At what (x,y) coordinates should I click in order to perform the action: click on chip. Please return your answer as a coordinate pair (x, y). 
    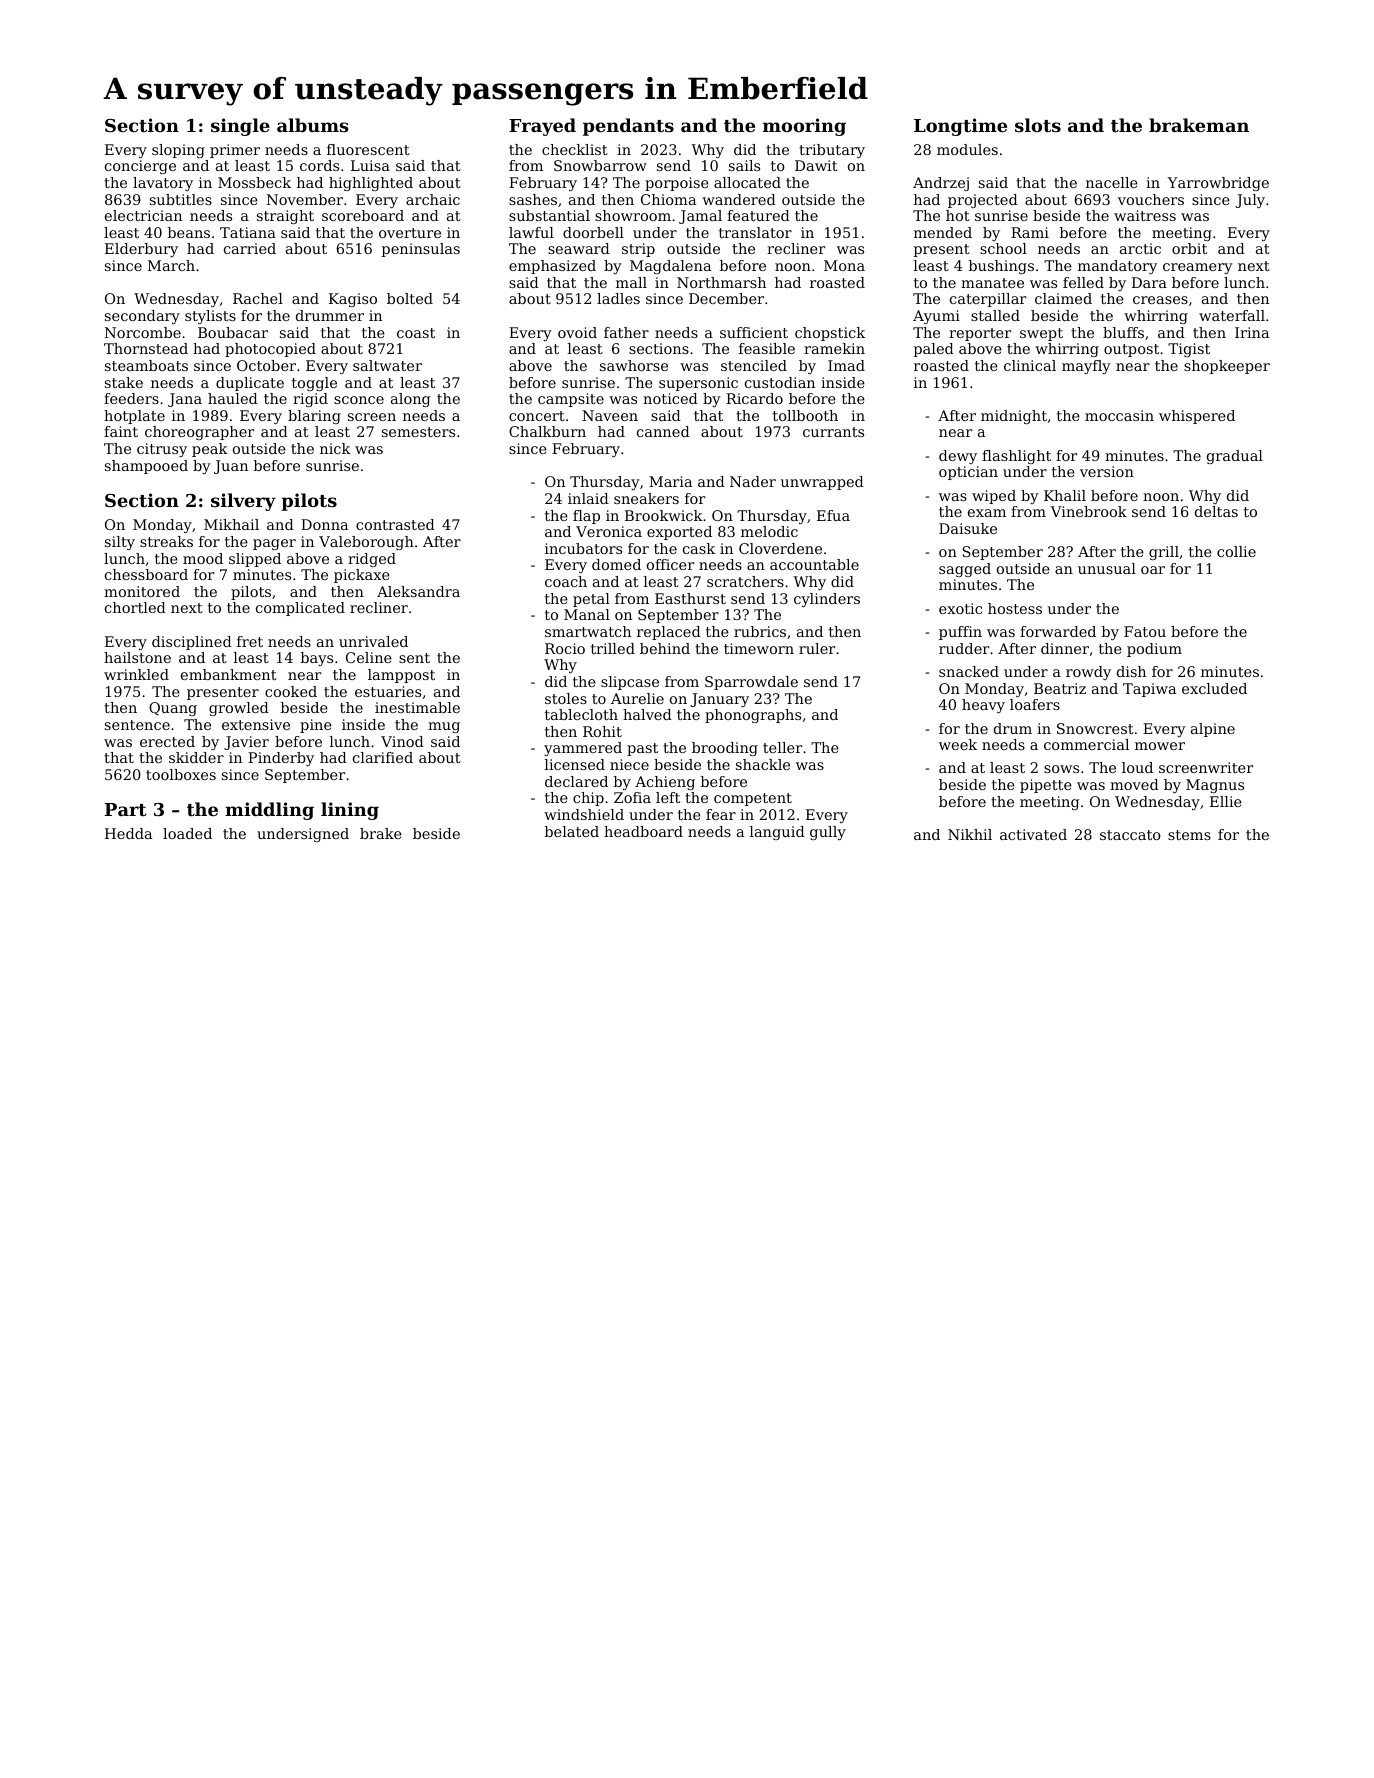
    Looking at the image, I should click on (588, 799).
